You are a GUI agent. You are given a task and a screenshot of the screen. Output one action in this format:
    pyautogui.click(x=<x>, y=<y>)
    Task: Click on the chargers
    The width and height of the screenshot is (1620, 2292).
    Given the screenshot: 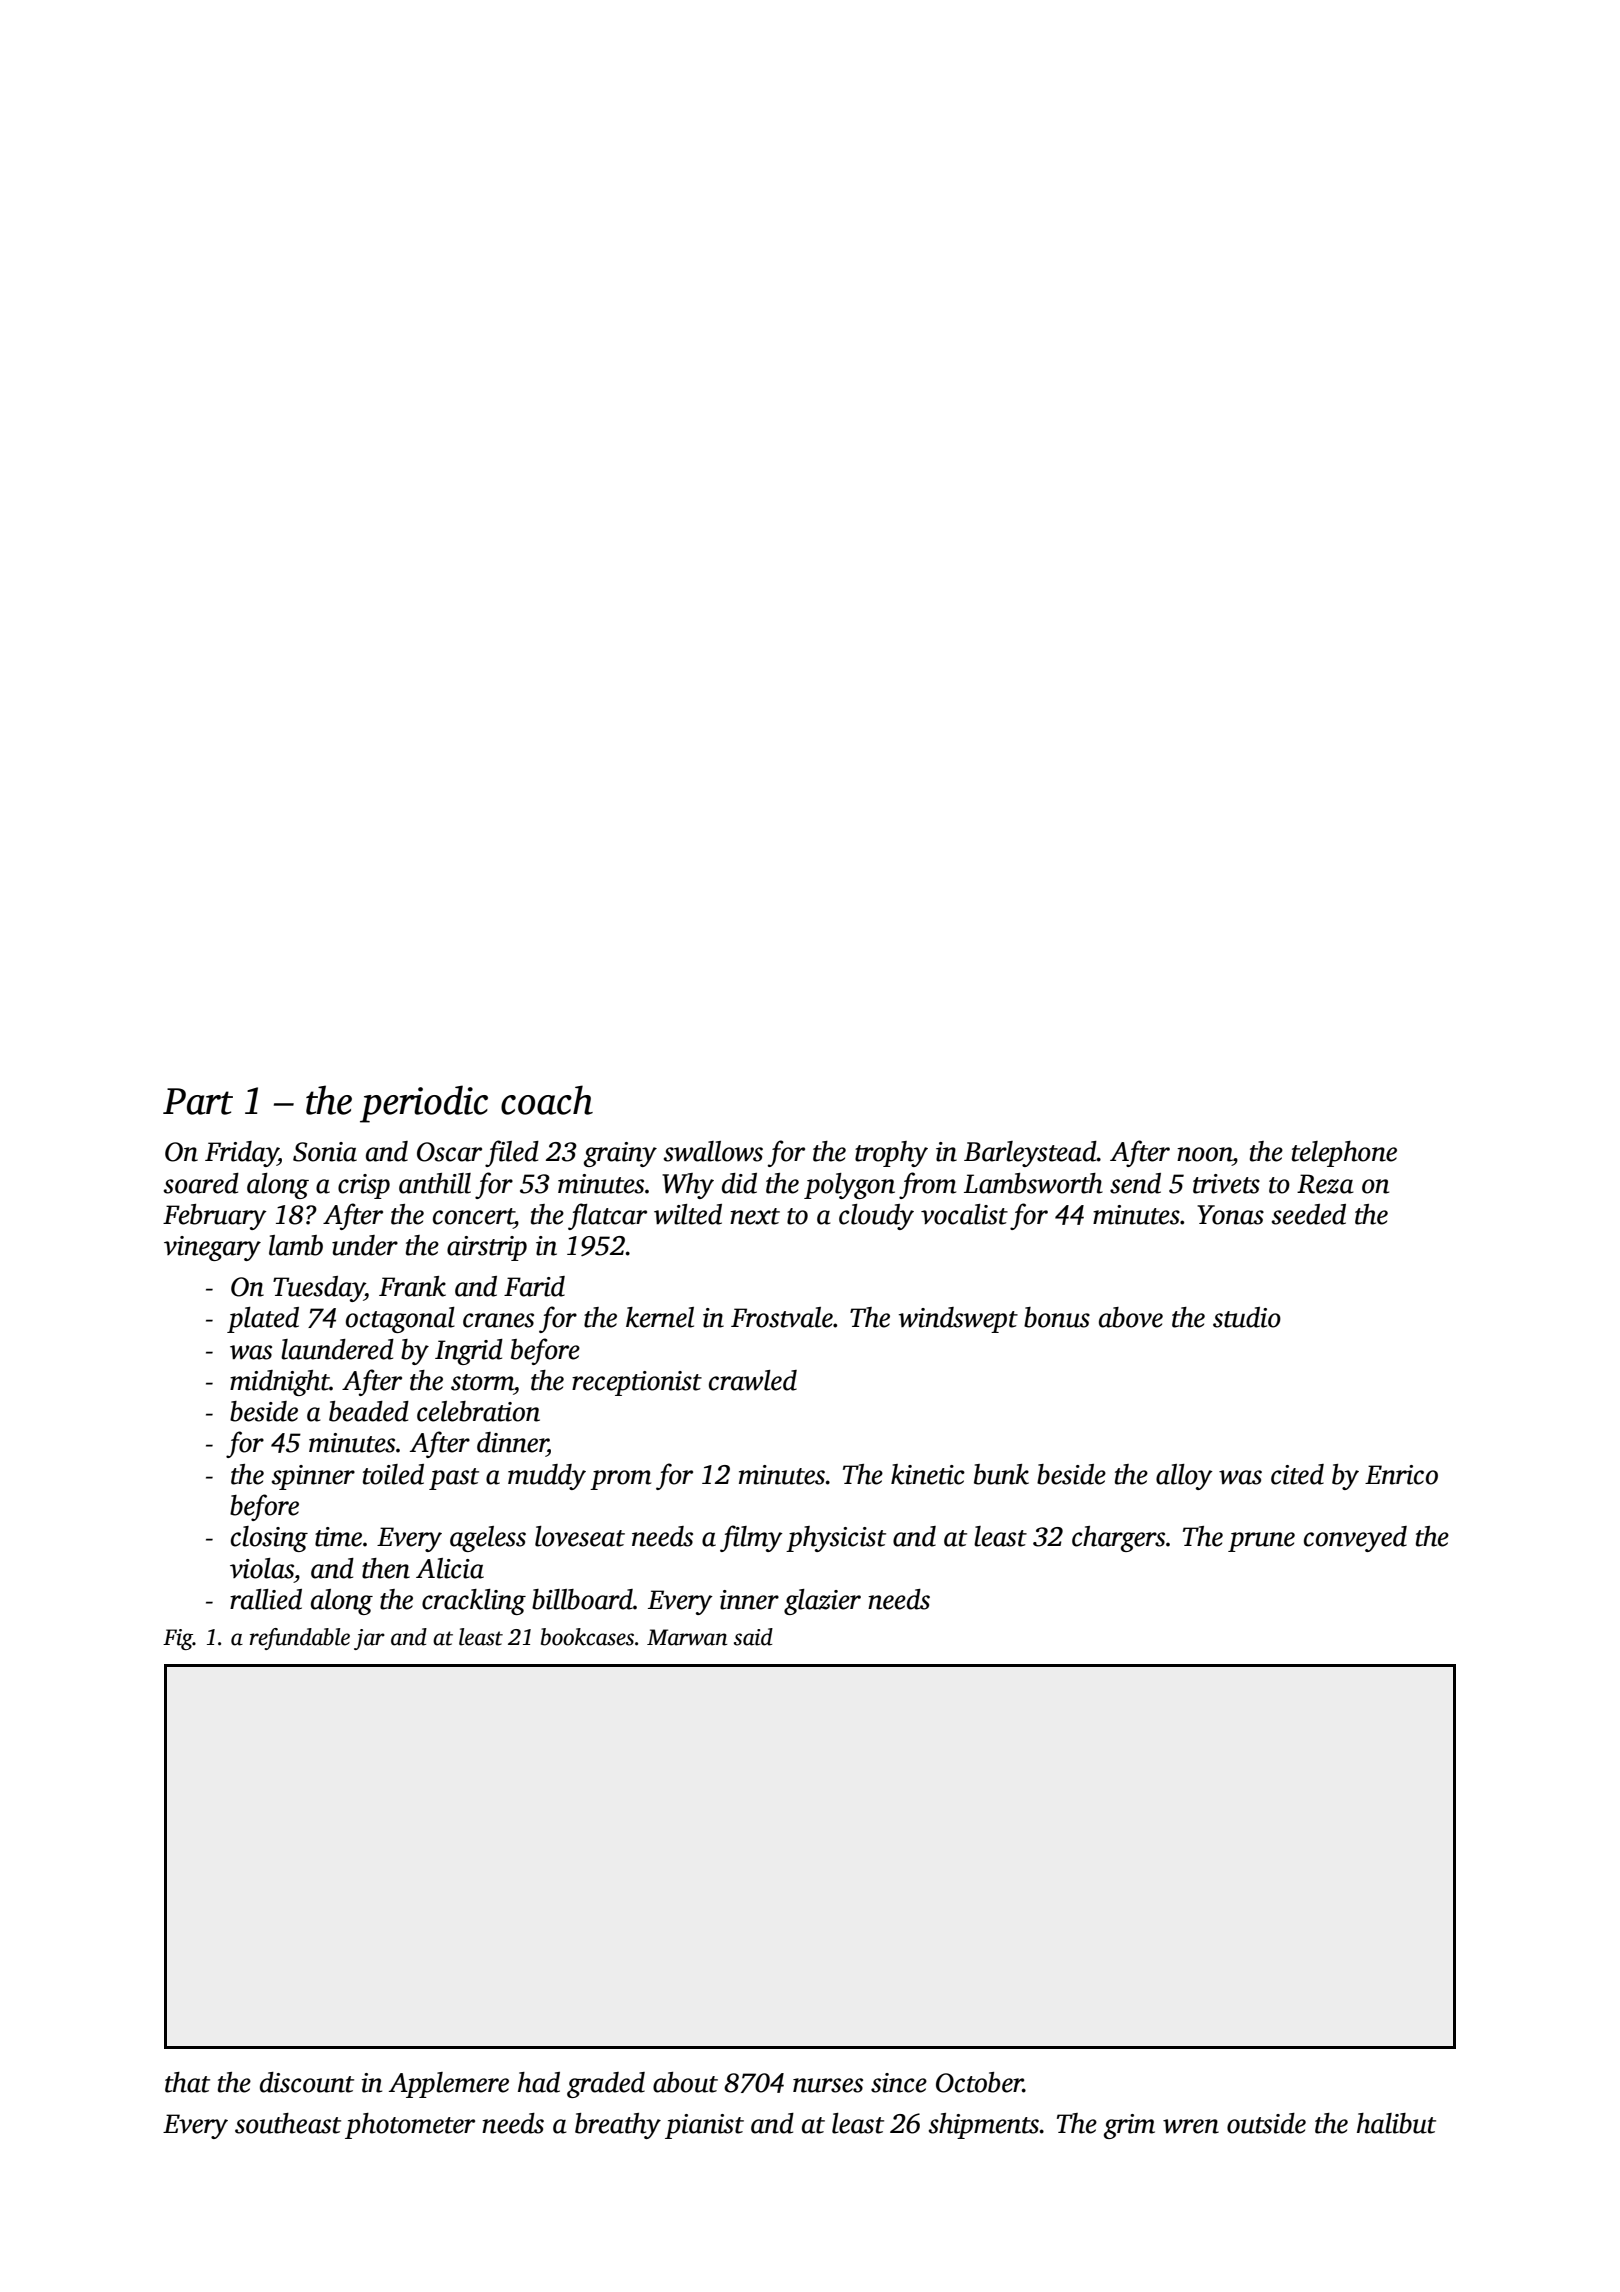 What is the action you would take?
    pyautogui.click(x=1118, y=1539)
